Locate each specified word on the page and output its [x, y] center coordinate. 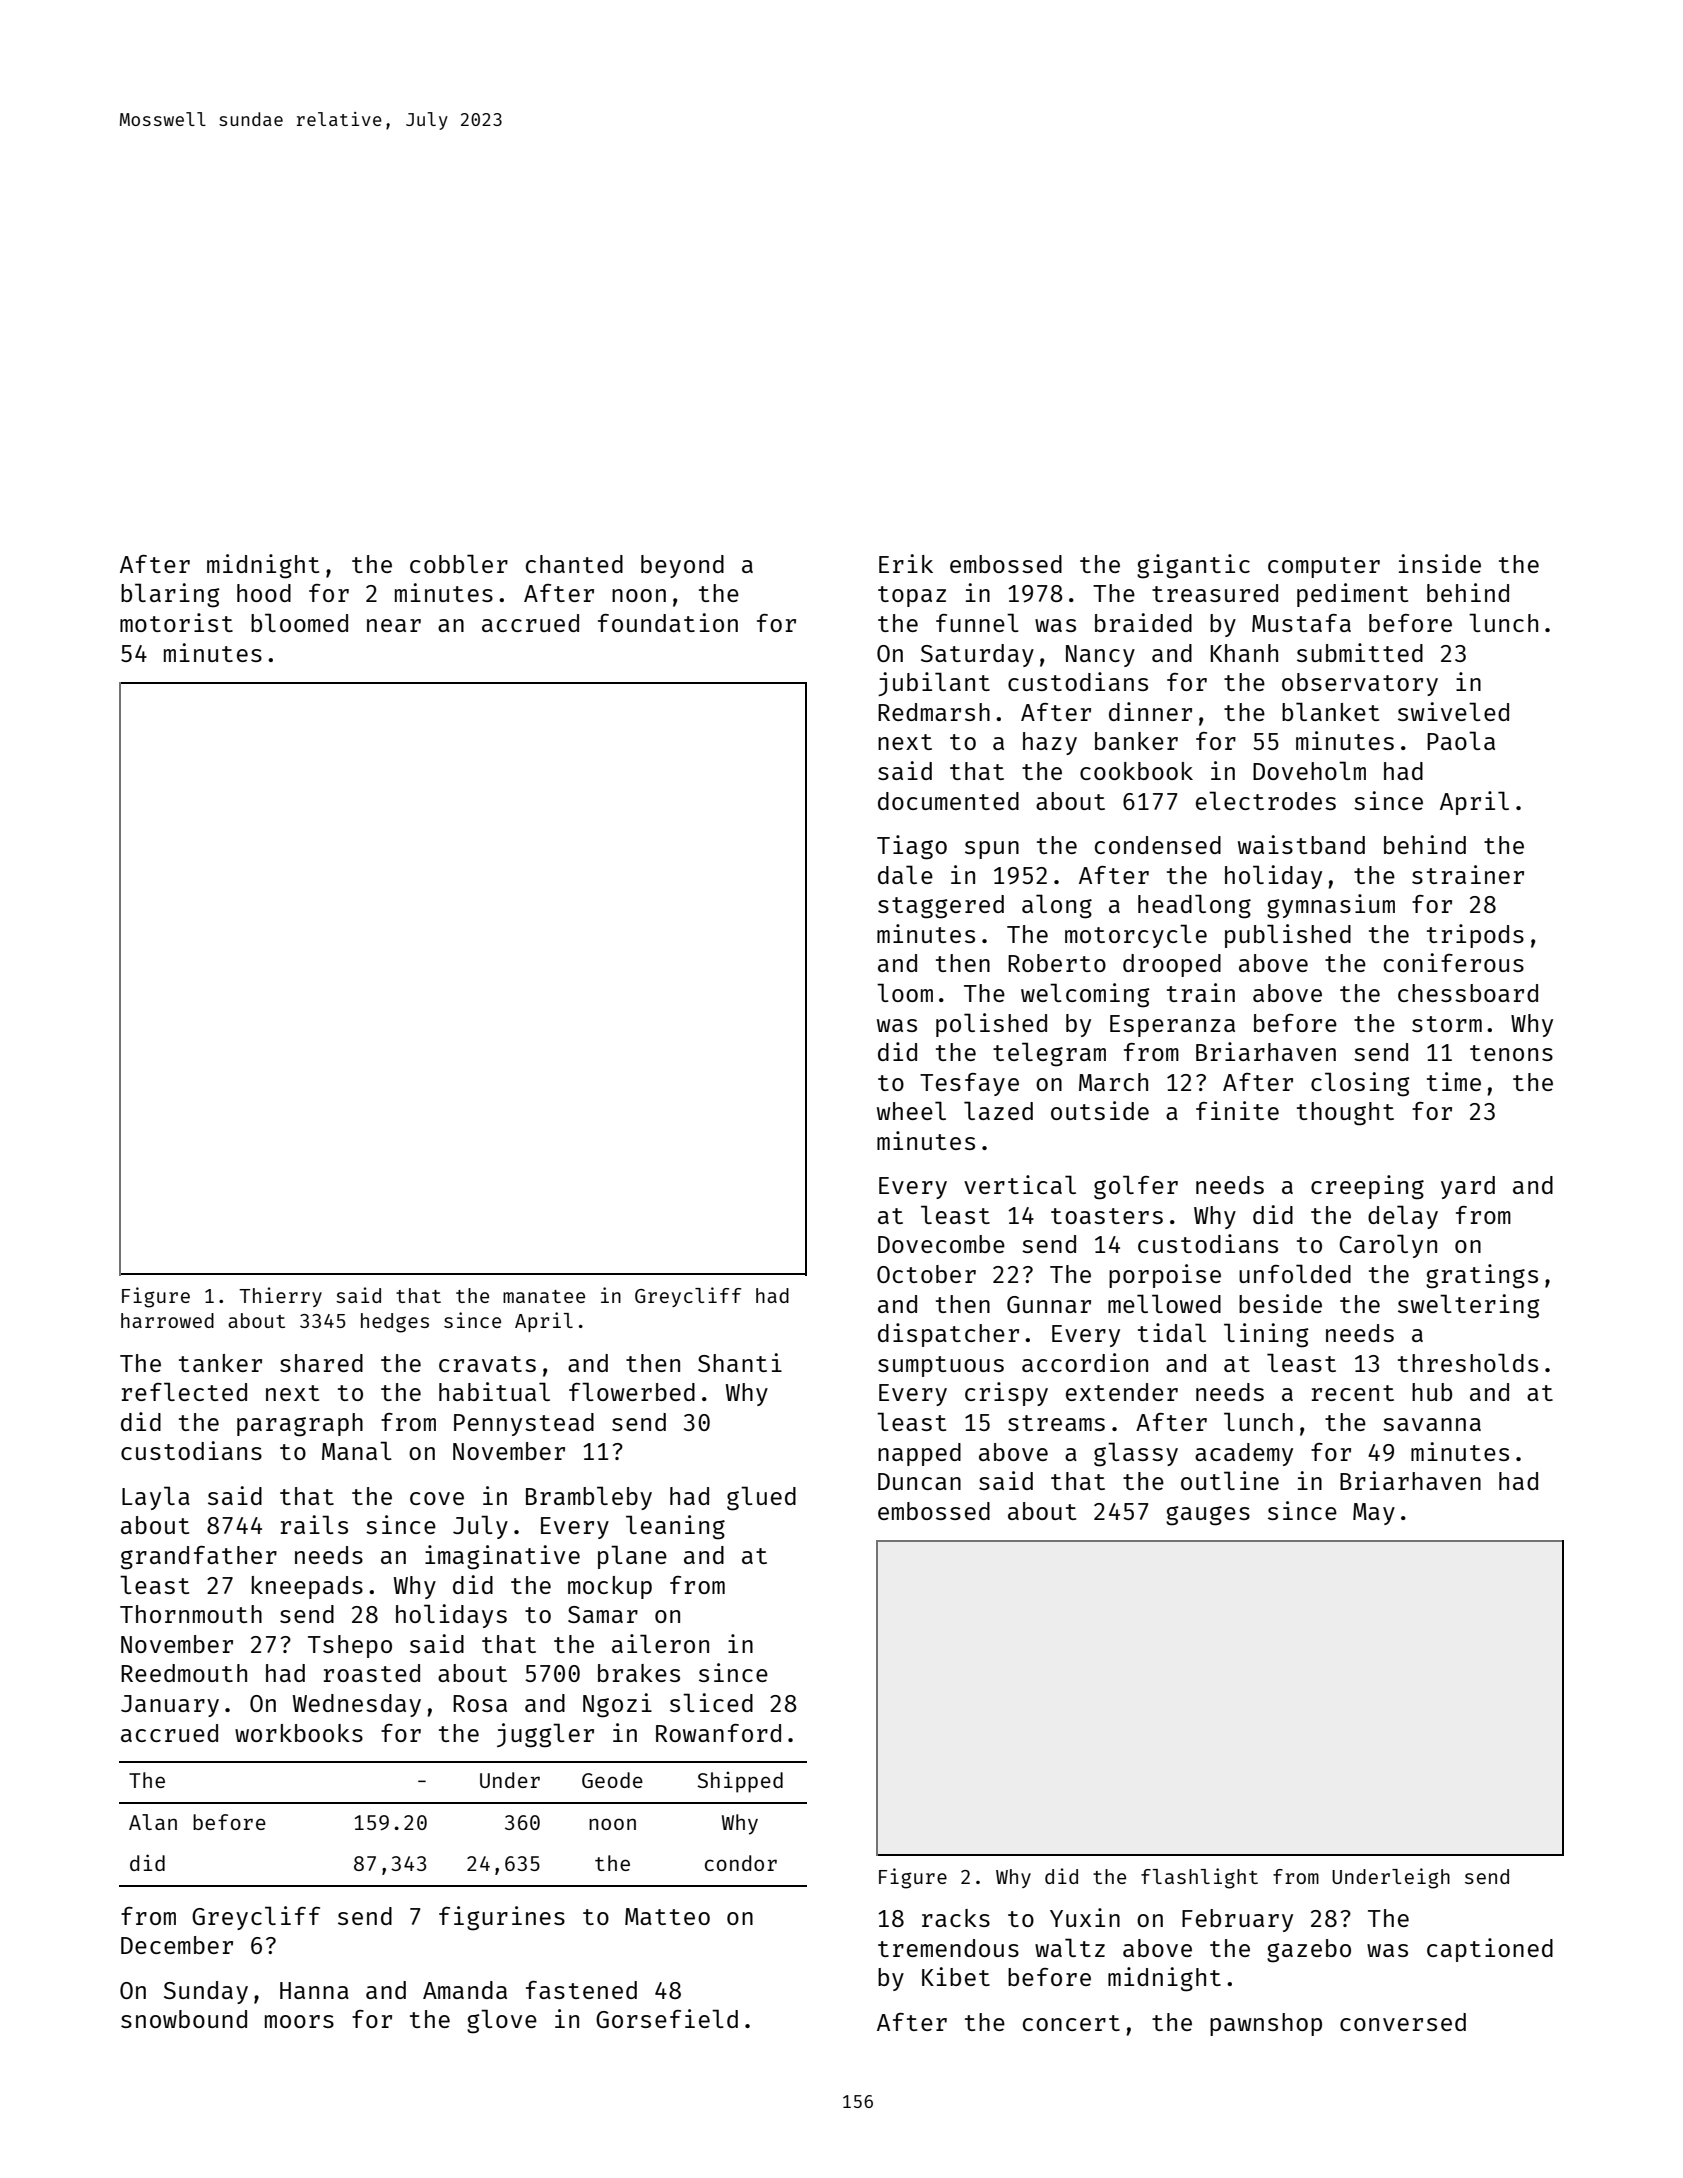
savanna [1432, 1424]
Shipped [740, 1782]
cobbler [459, 563]
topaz [912, 596]
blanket [1330, 711]
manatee [544, 1296]
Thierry [280, 1297]
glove [502, 2021]
